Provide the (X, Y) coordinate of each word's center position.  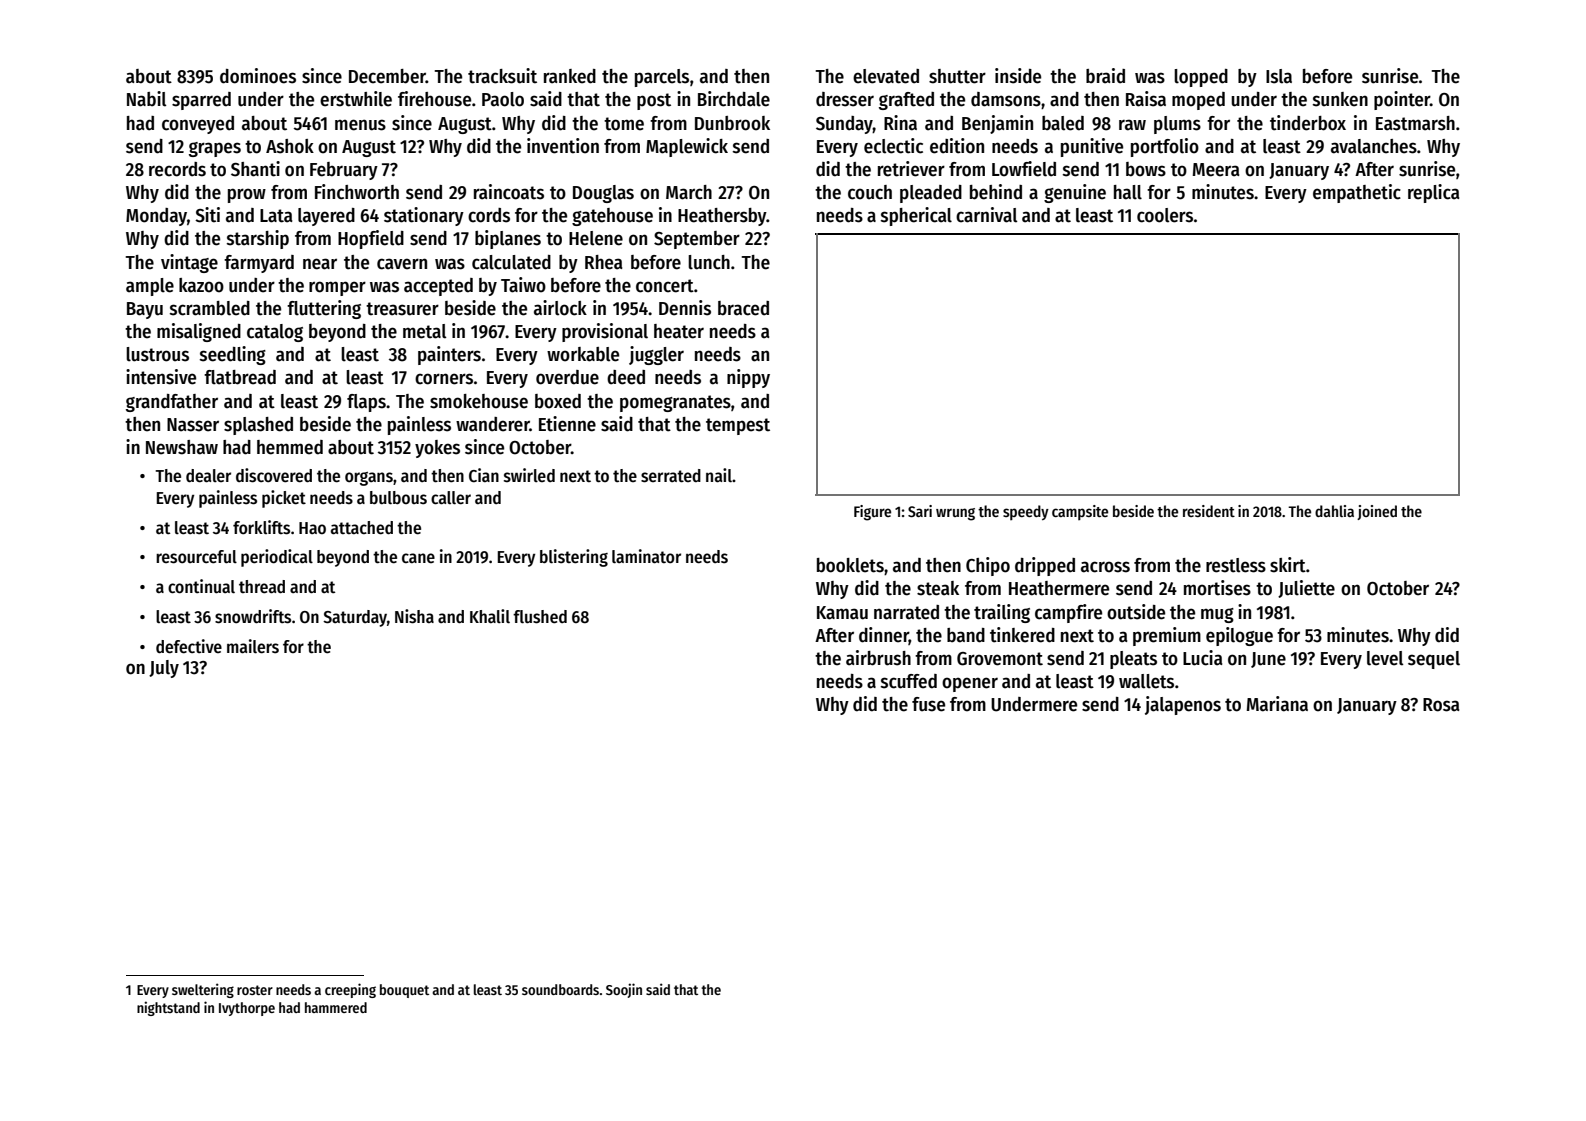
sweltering (203, 990)
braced (743, 308)
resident (1209, 511)
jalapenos (1183, 705)
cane (418, 558)
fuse (928, 704)
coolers (1165, 215)
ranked (570, 76)
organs (369, 479)
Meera (1215, 170)
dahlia (1334, 511)
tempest (738, 426)
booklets (850, 565)
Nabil (146, 99)
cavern (402, 264)
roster (255, 990)
